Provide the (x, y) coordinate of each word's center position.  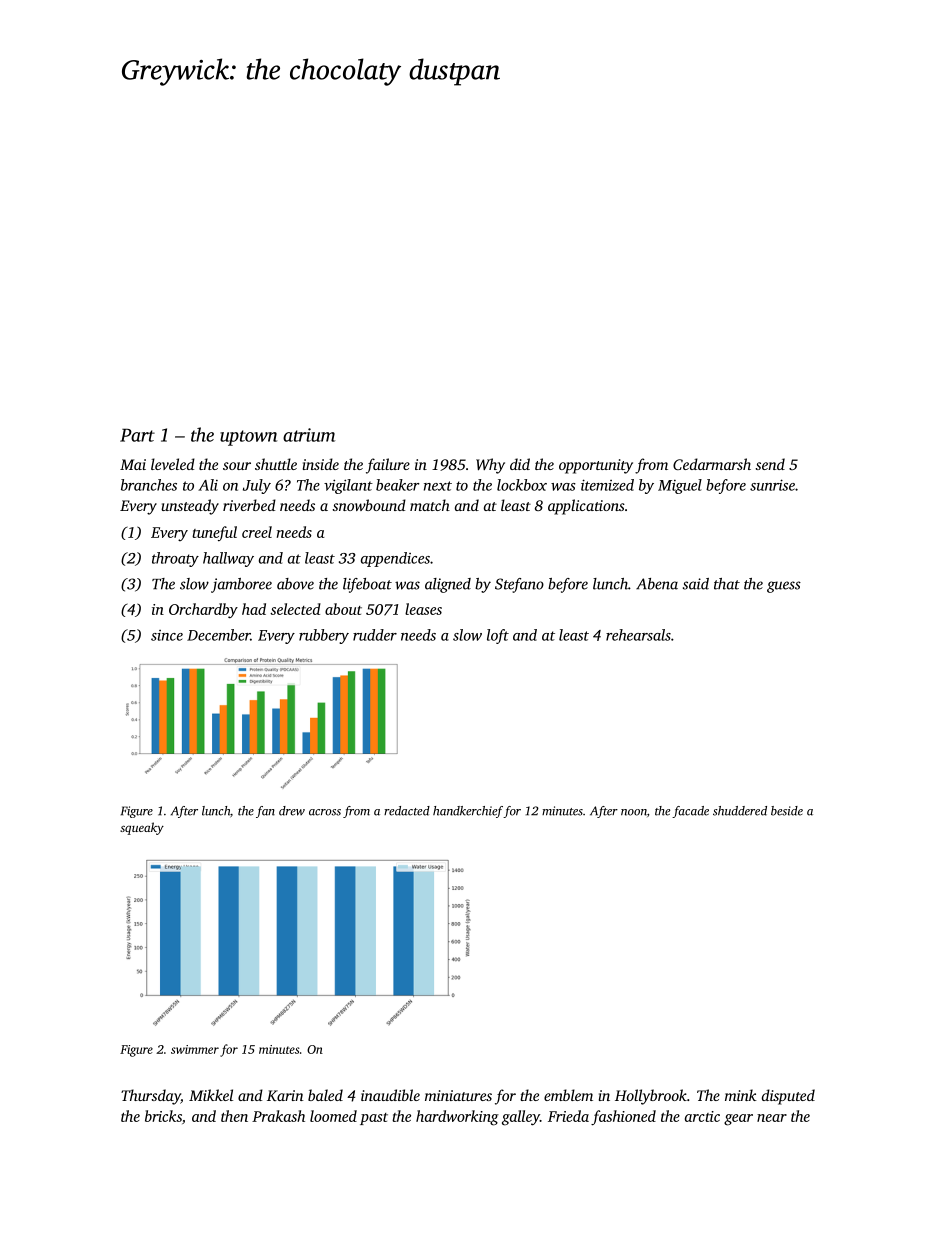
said (696, 584)
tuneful (214, 533)
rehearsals (638, 635)
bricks (163, 1116)
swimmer (195, 1049)
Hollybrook (651, 1097)
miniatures (458, 1095)
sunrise (772, 485)
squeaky (142, 828)
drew (292, 811)
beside (787, 811)
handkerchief (468, 812)
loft (498, 636)
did (520, 464)
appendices (395, 559)
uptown (248, 438)
